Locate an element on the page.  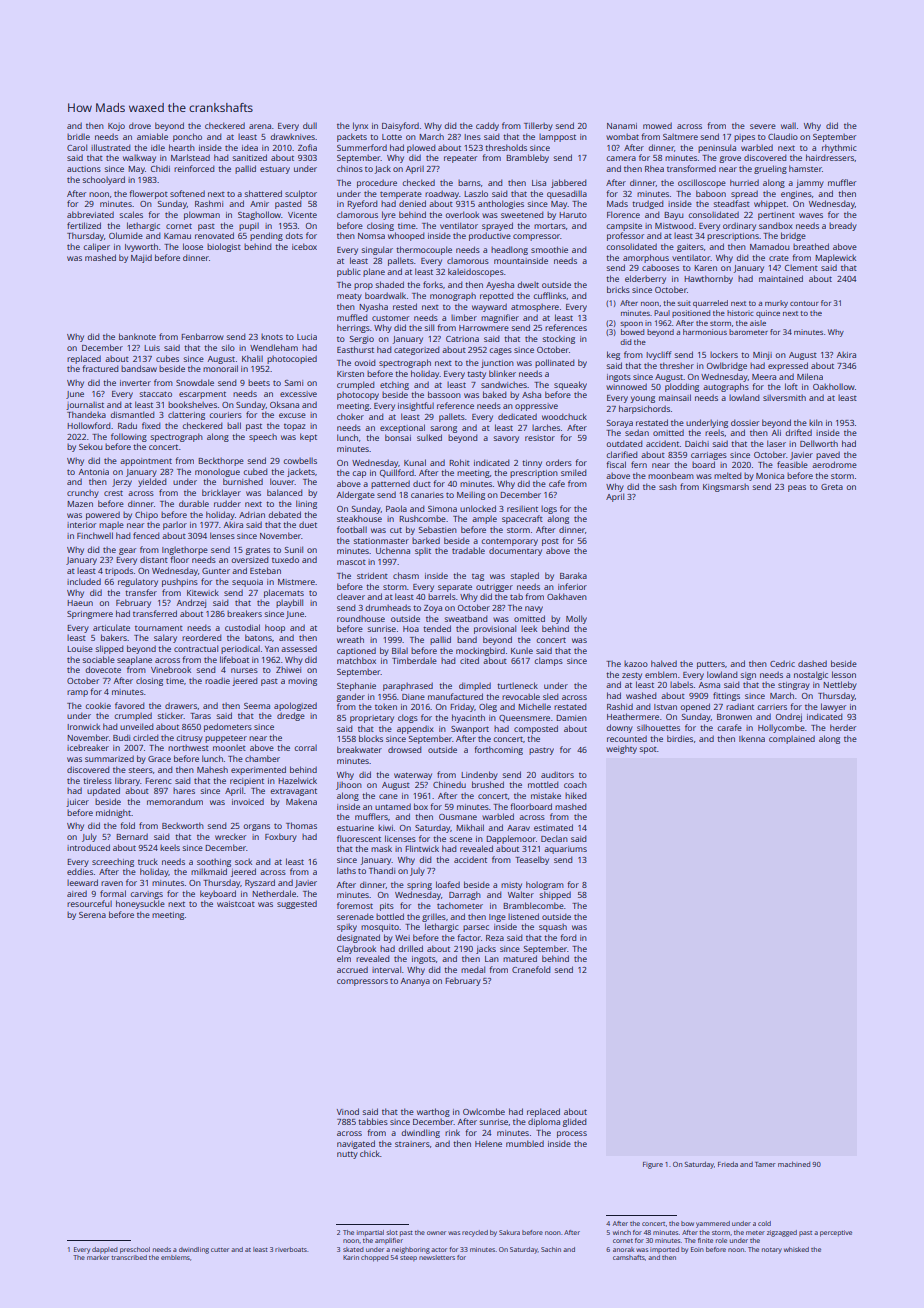
stocking is located at coordinates (558, 339).
